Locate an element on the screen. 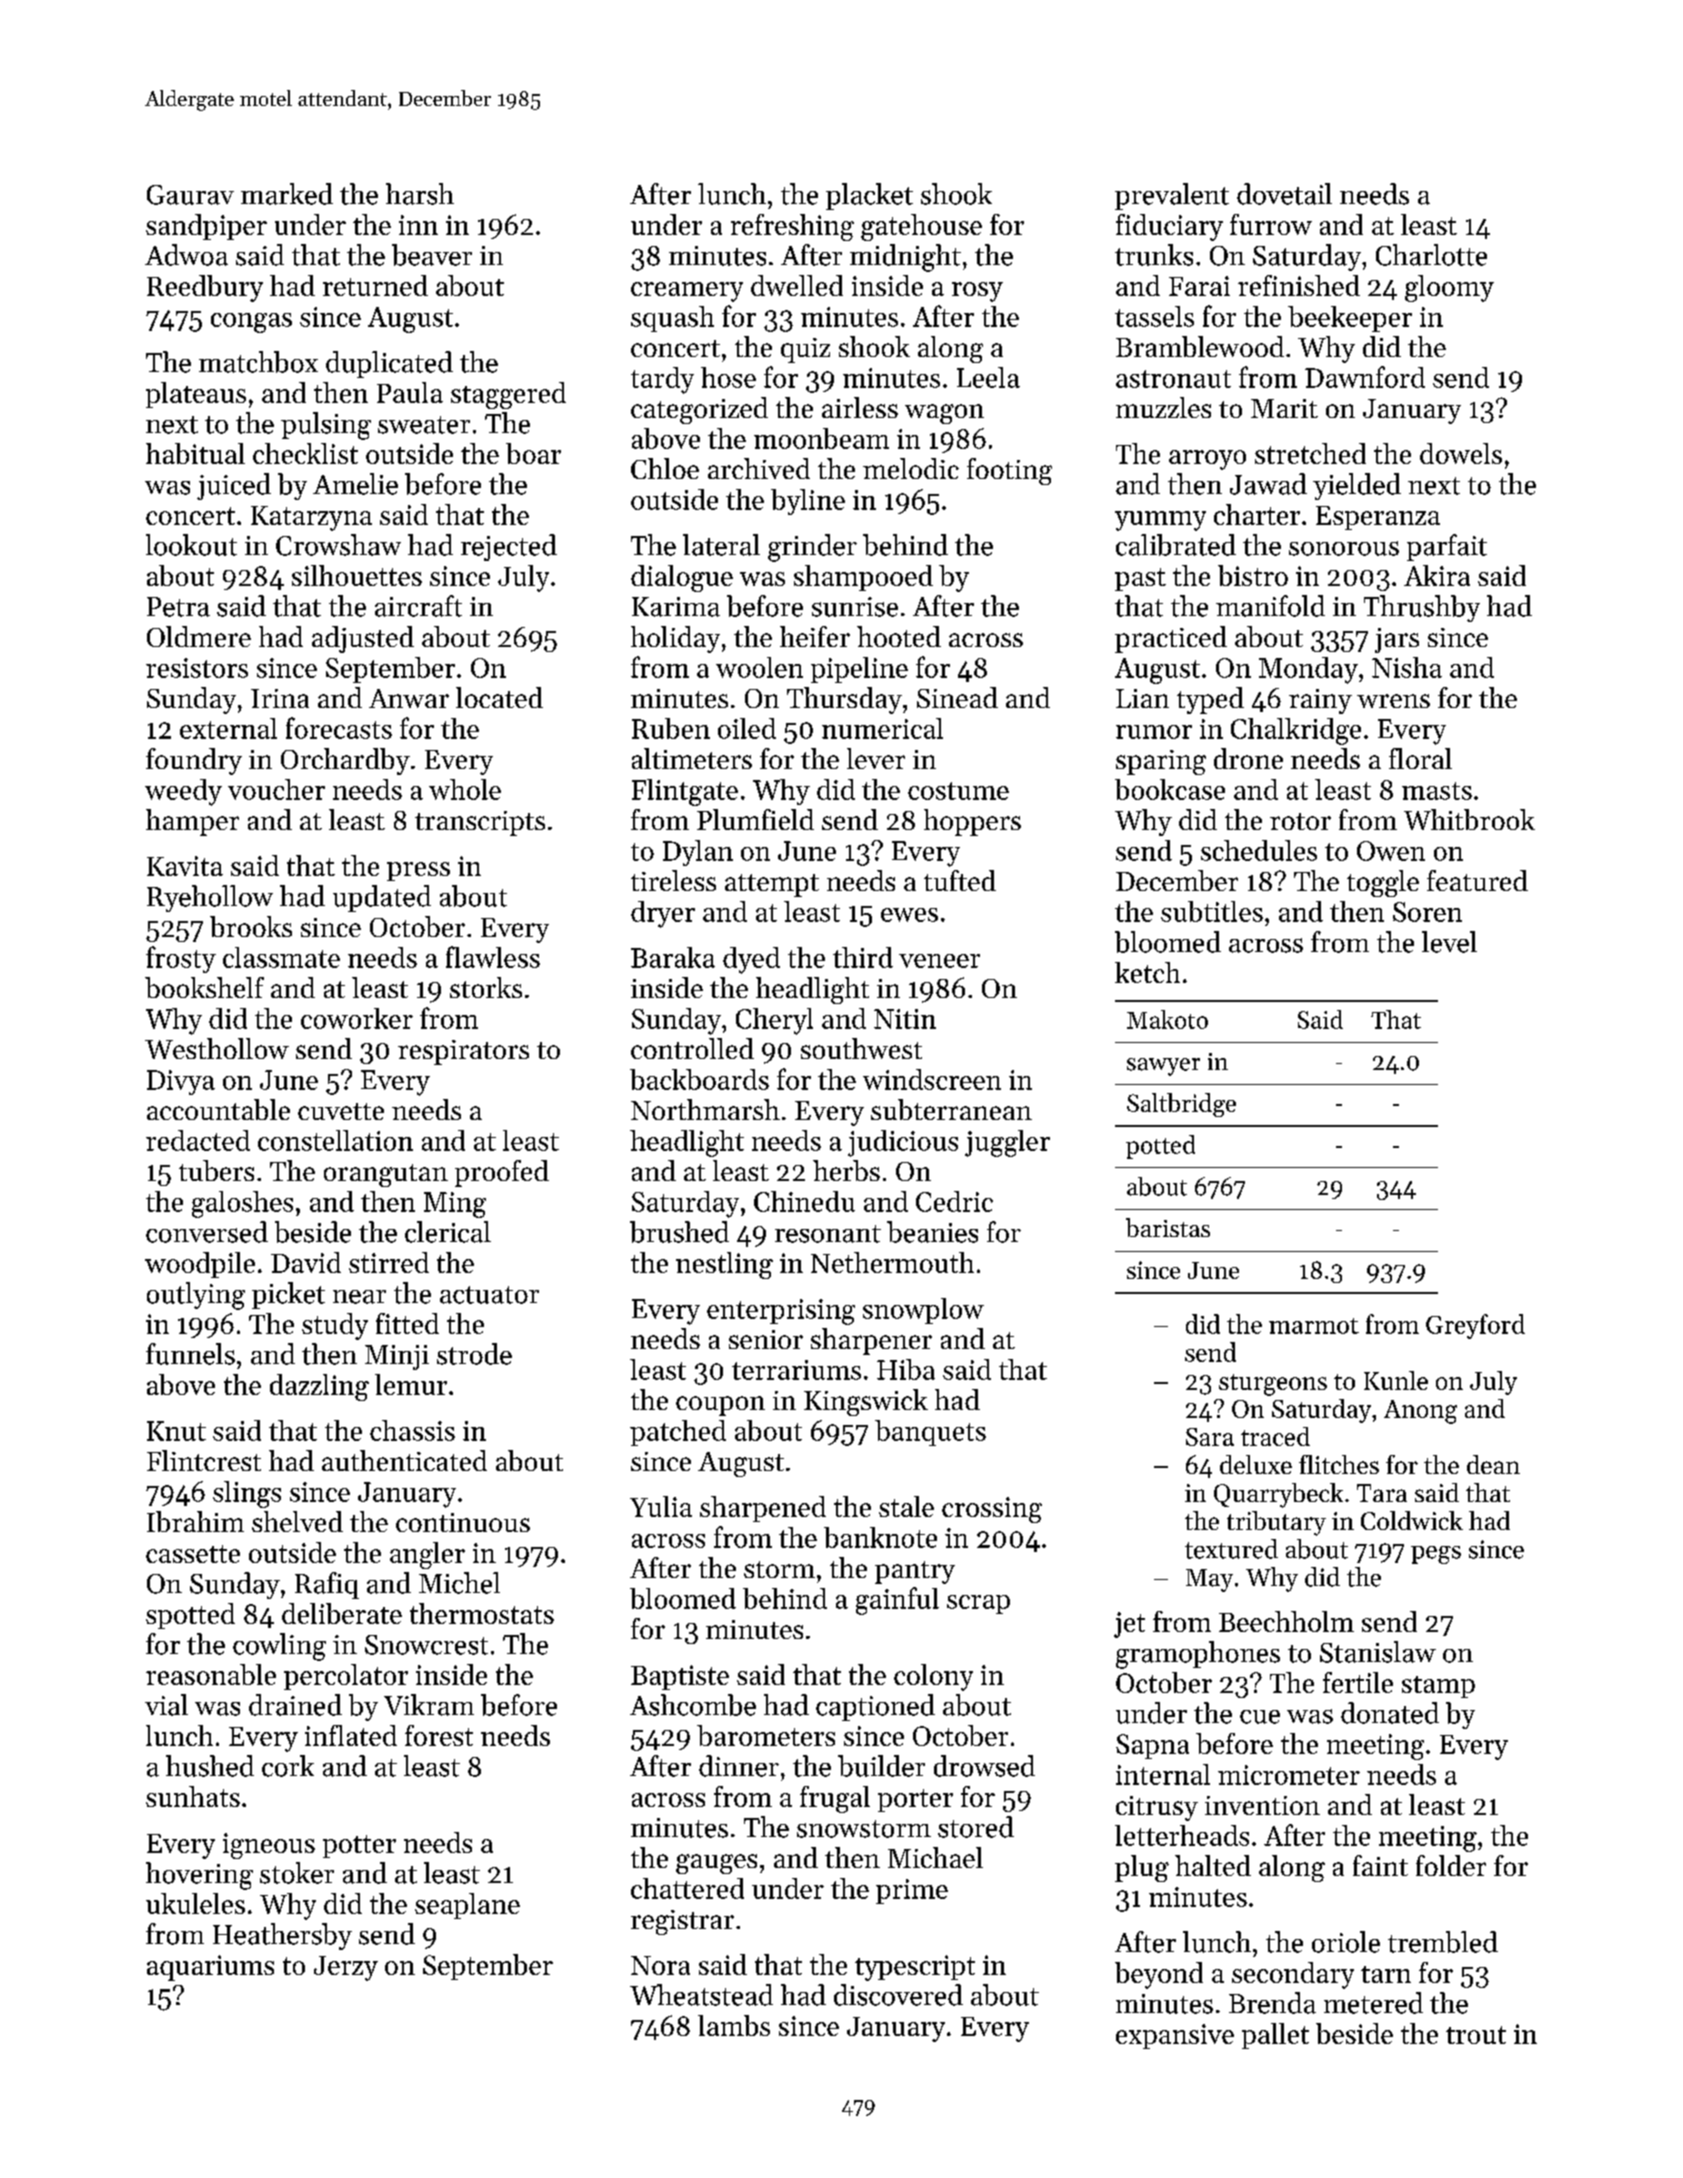 This screenshot has width=1683, height=2178. Charlotte is located at coordinates (1431, 255).
